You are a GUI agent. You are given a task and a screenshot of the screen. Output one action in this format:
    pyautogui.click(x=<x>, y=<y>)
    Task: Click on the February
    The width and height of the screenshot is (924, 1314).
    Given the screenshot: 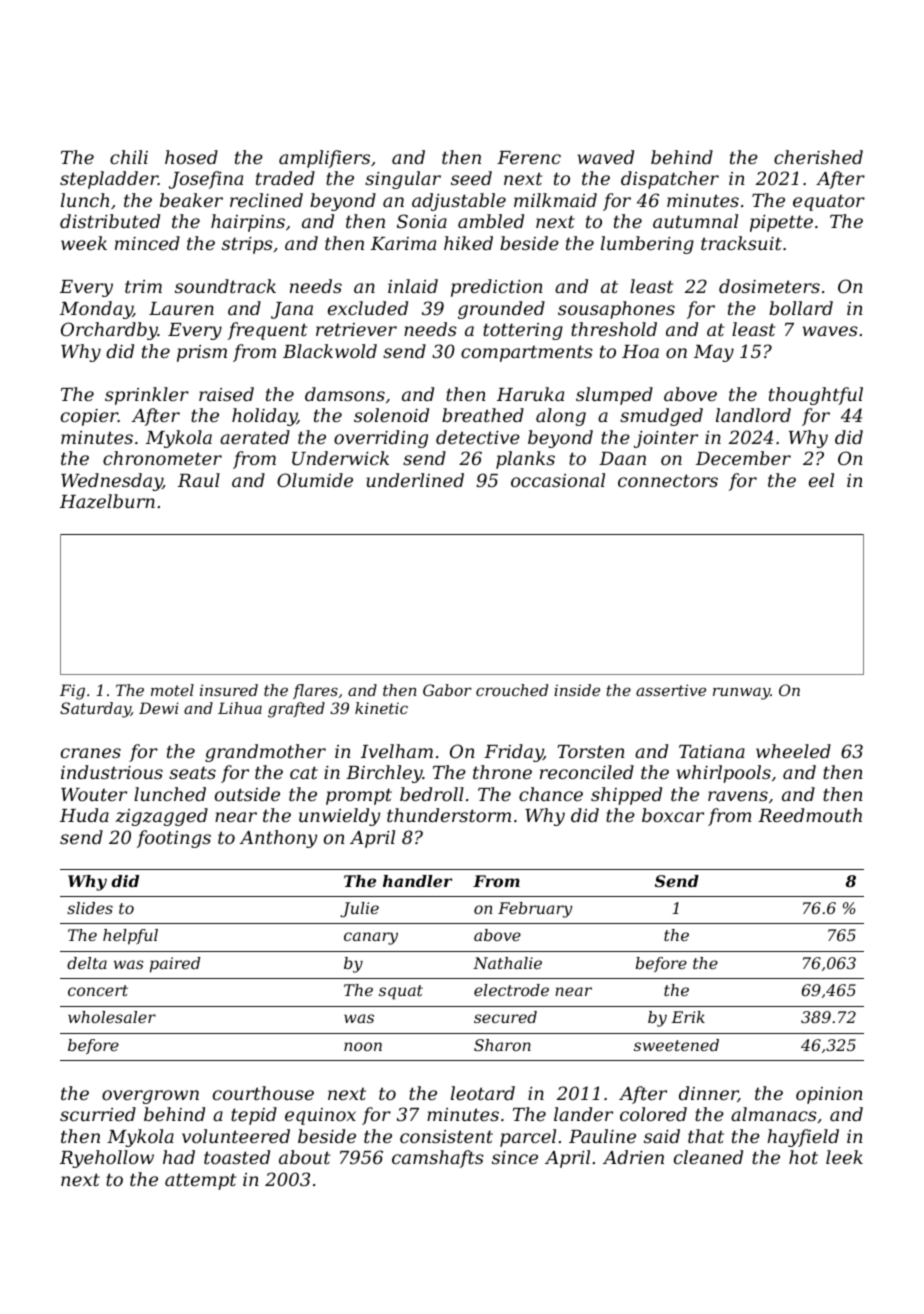 What is the action you would take?
    pyautogui.click(x=535, y=910)
